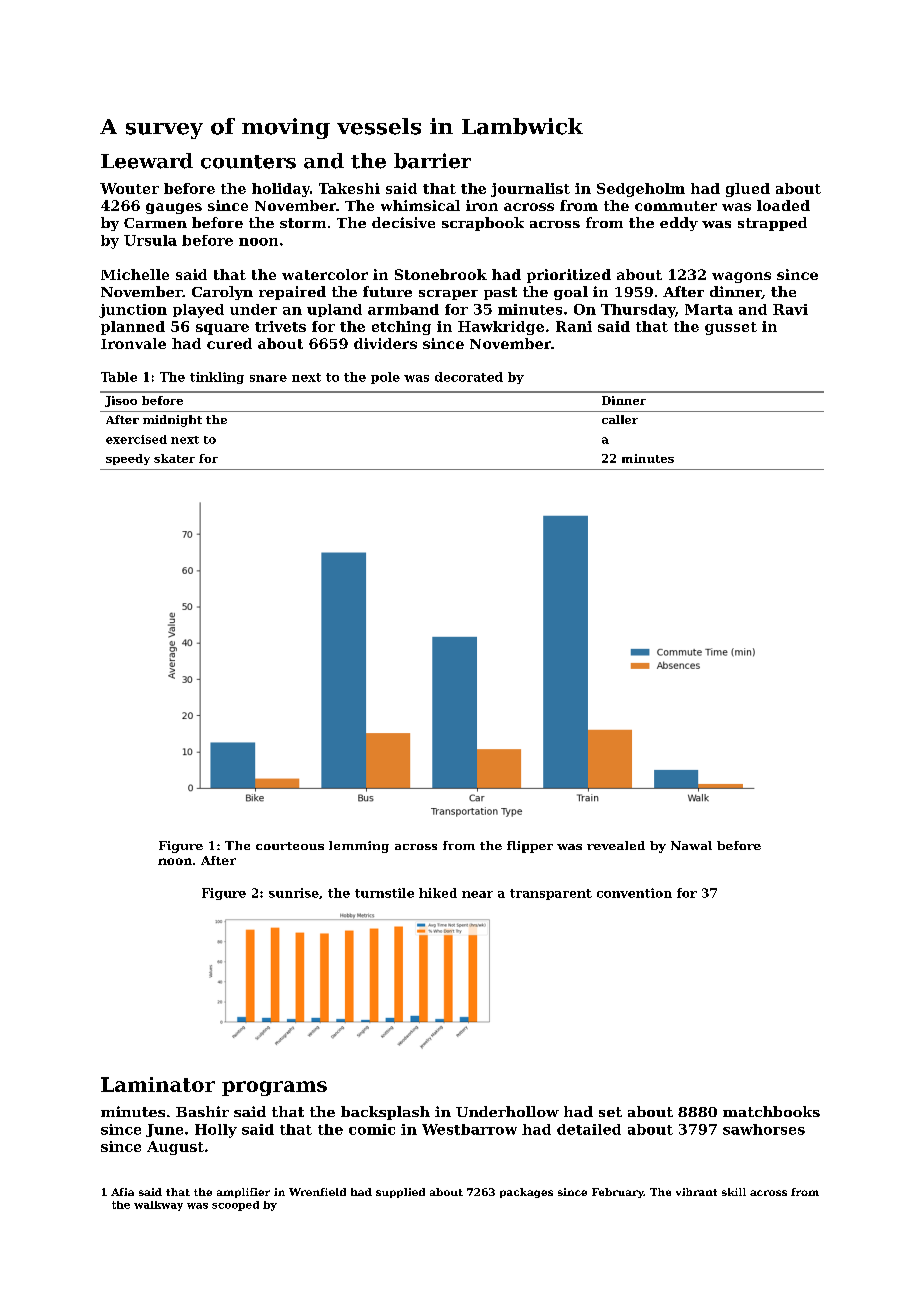 The height and width of the page is (1308, 924). Describe the element at coordinates (384, 893) in the page. I see `turnstile` at that location.
